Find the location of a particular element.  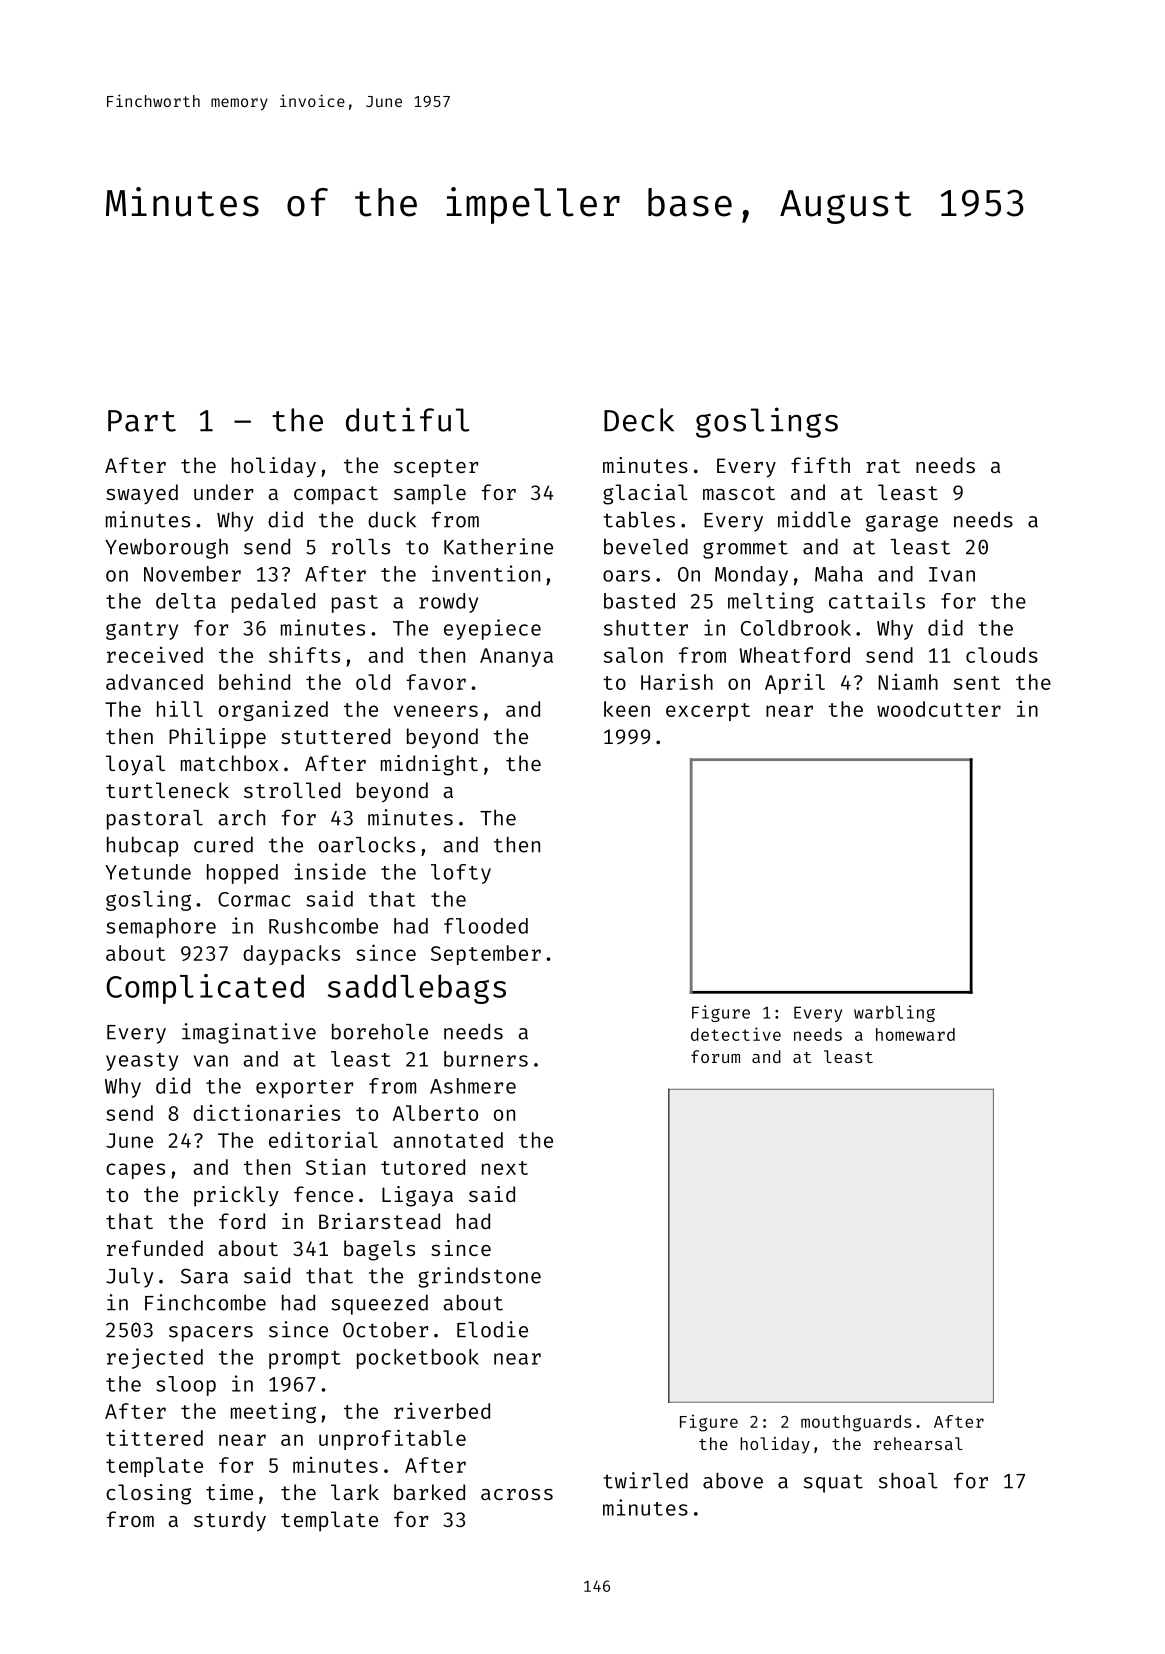

across is located at coordinates (517, 1494).
